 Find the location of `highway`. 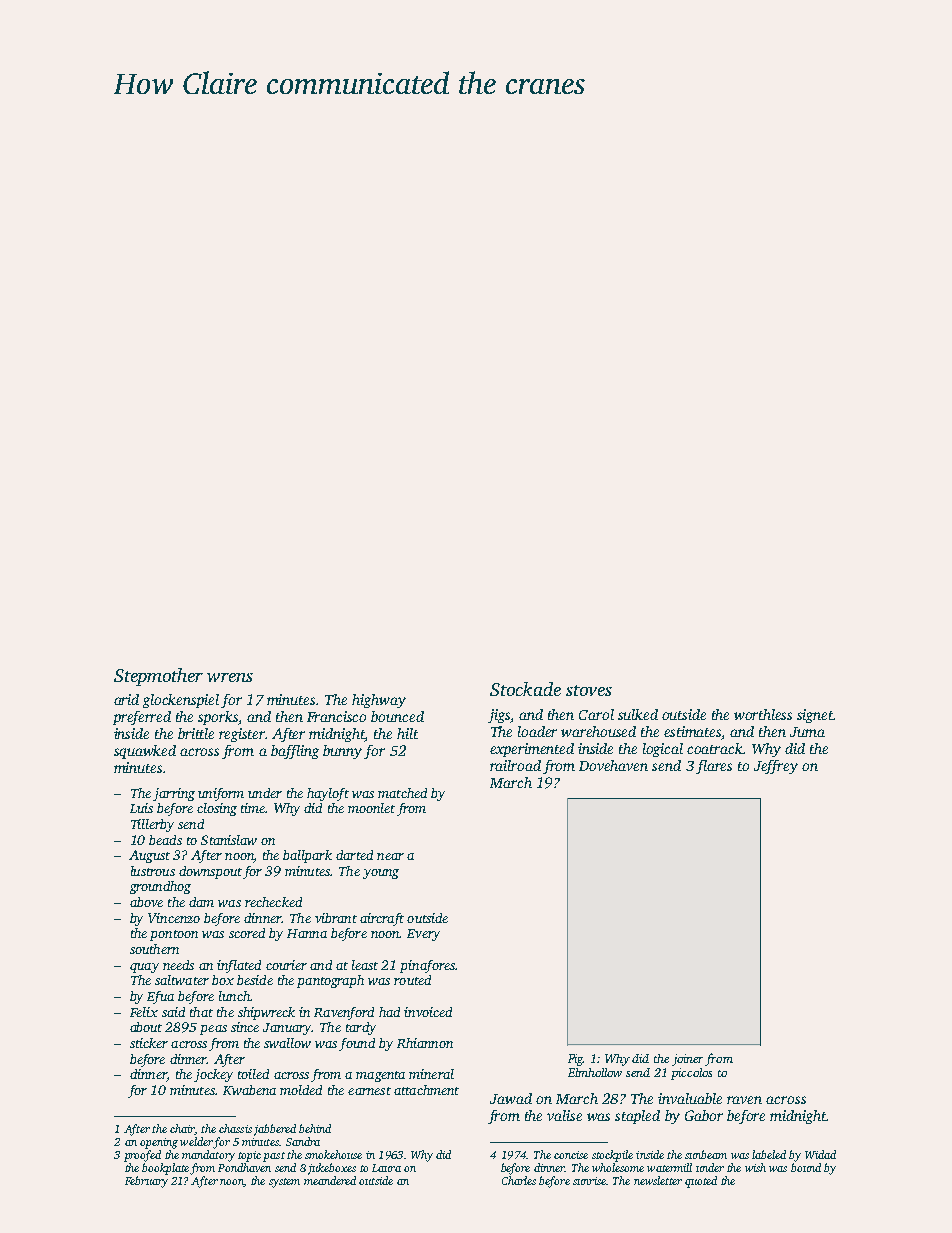

highway is located at coordinates (379, 701).
